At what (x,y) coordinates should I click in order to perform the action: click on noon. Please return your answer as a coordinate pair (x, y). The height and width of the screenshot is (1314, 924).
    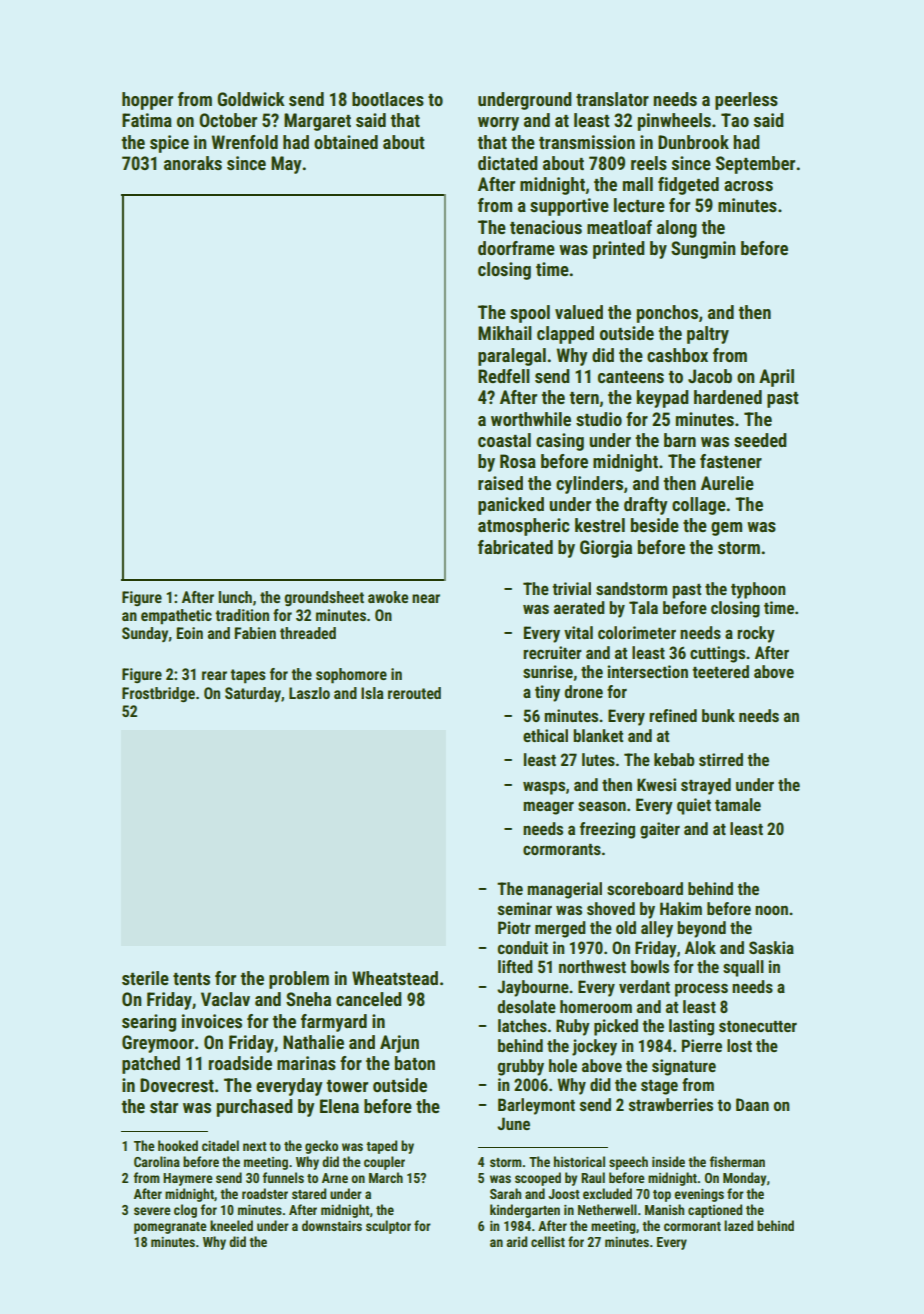
    Looking at the image, I should click on (771, 910).
